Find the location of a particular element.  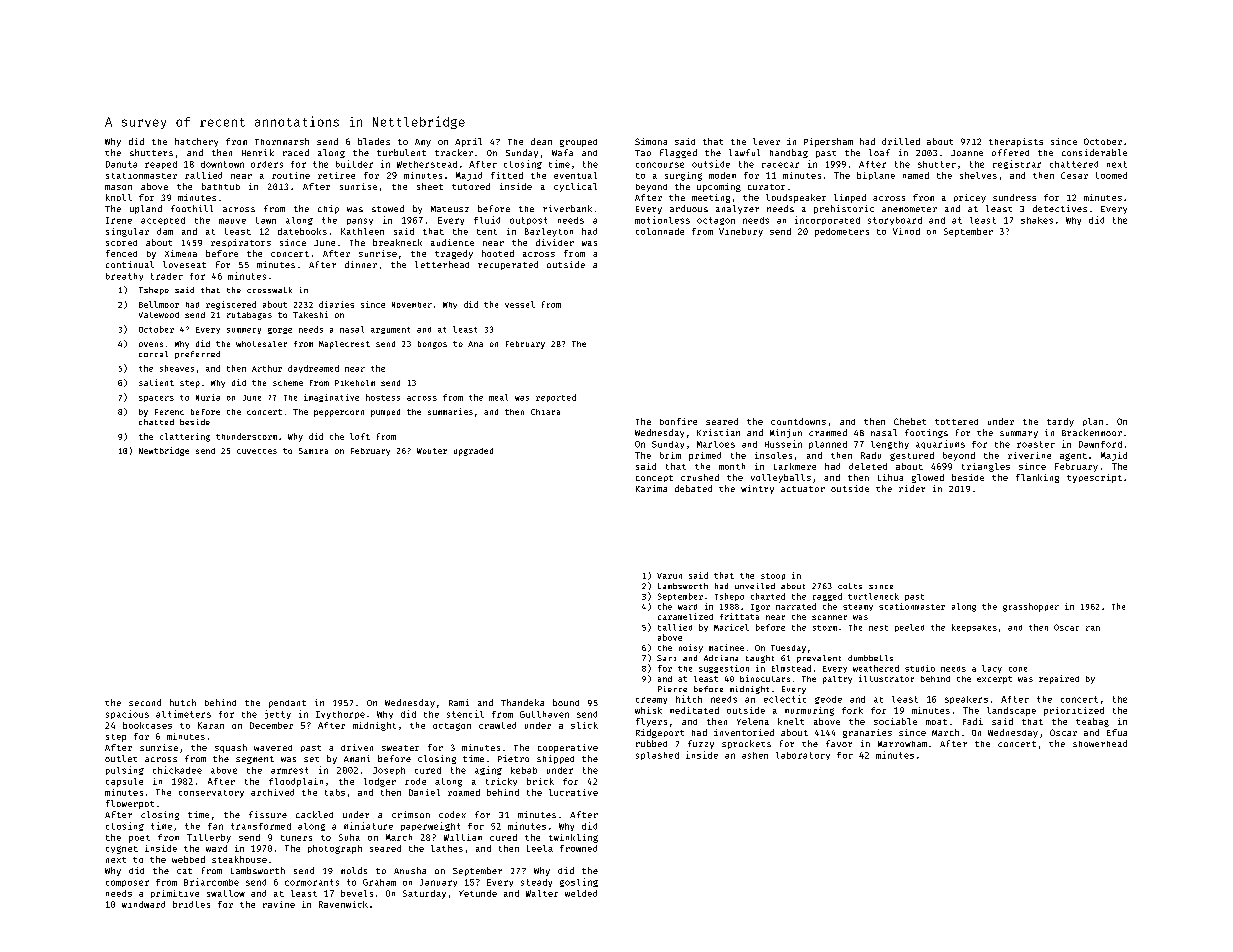

blades is located at coordinates (374, 141).
